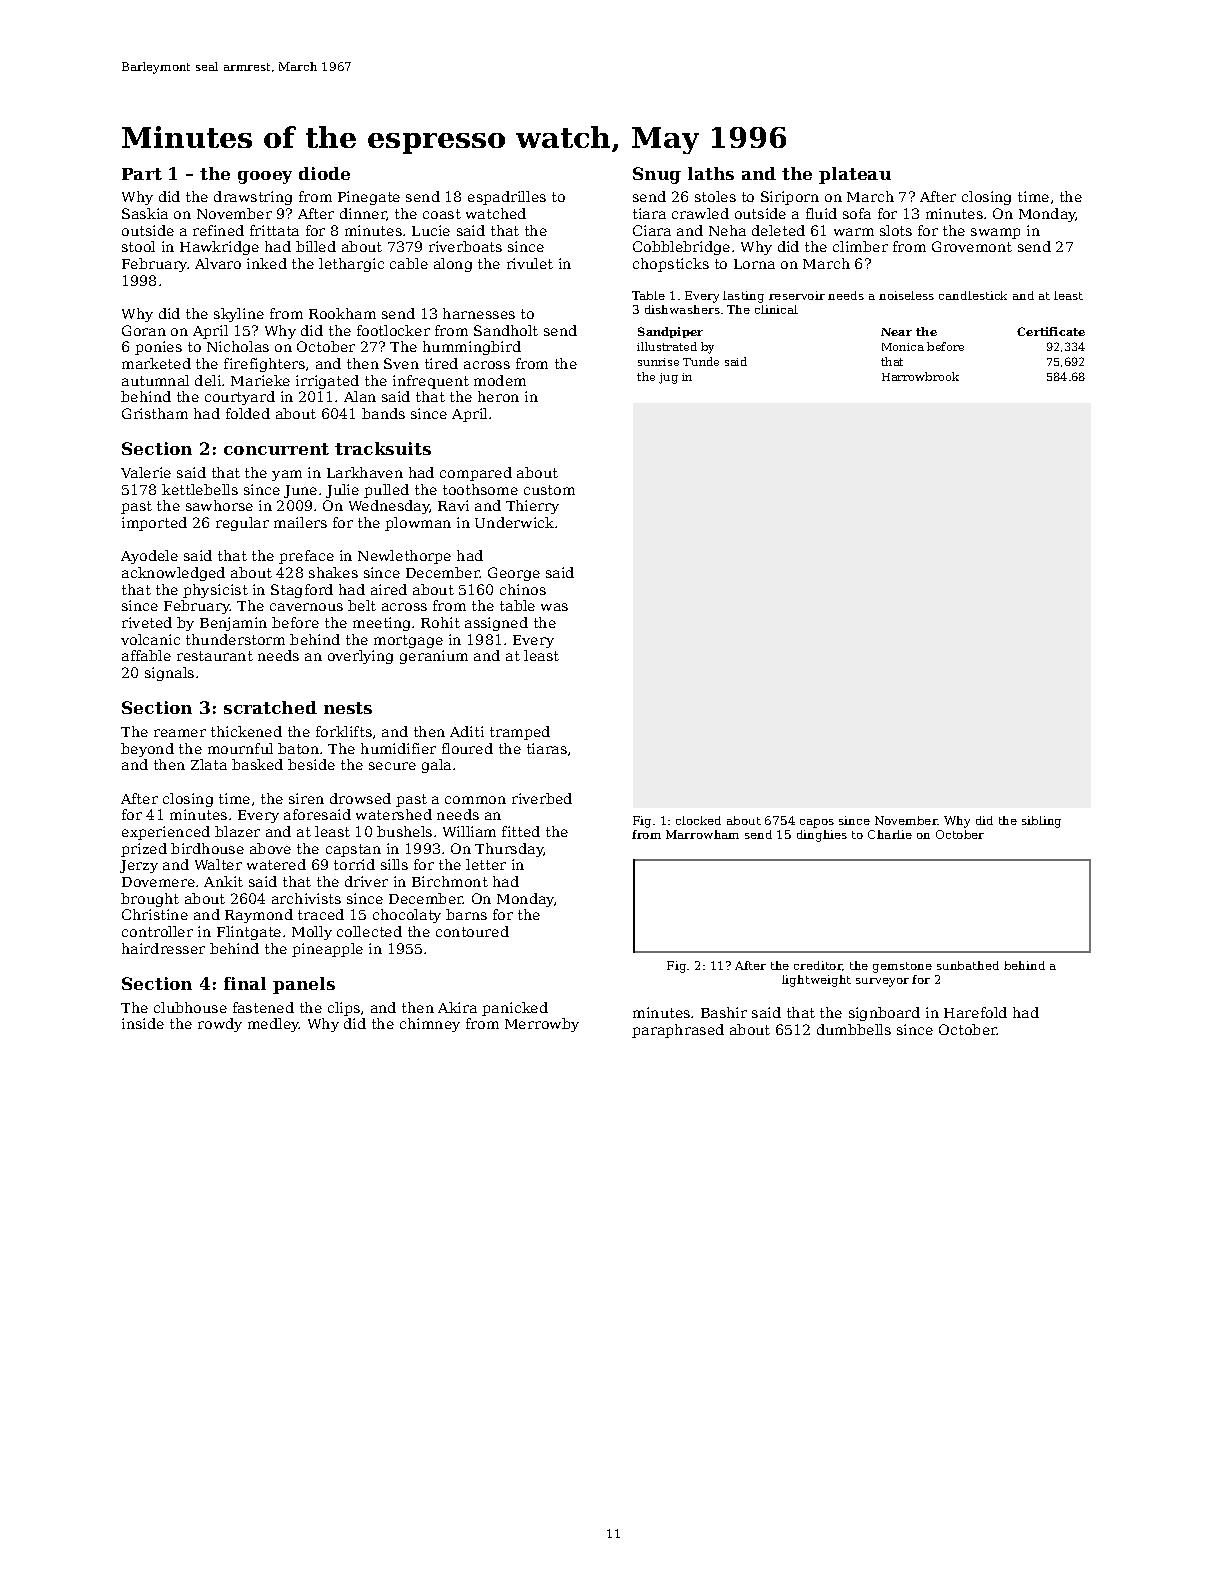 This screenshot has height=1570, width=1213. I want to click on plateau, so click(855, 175).
